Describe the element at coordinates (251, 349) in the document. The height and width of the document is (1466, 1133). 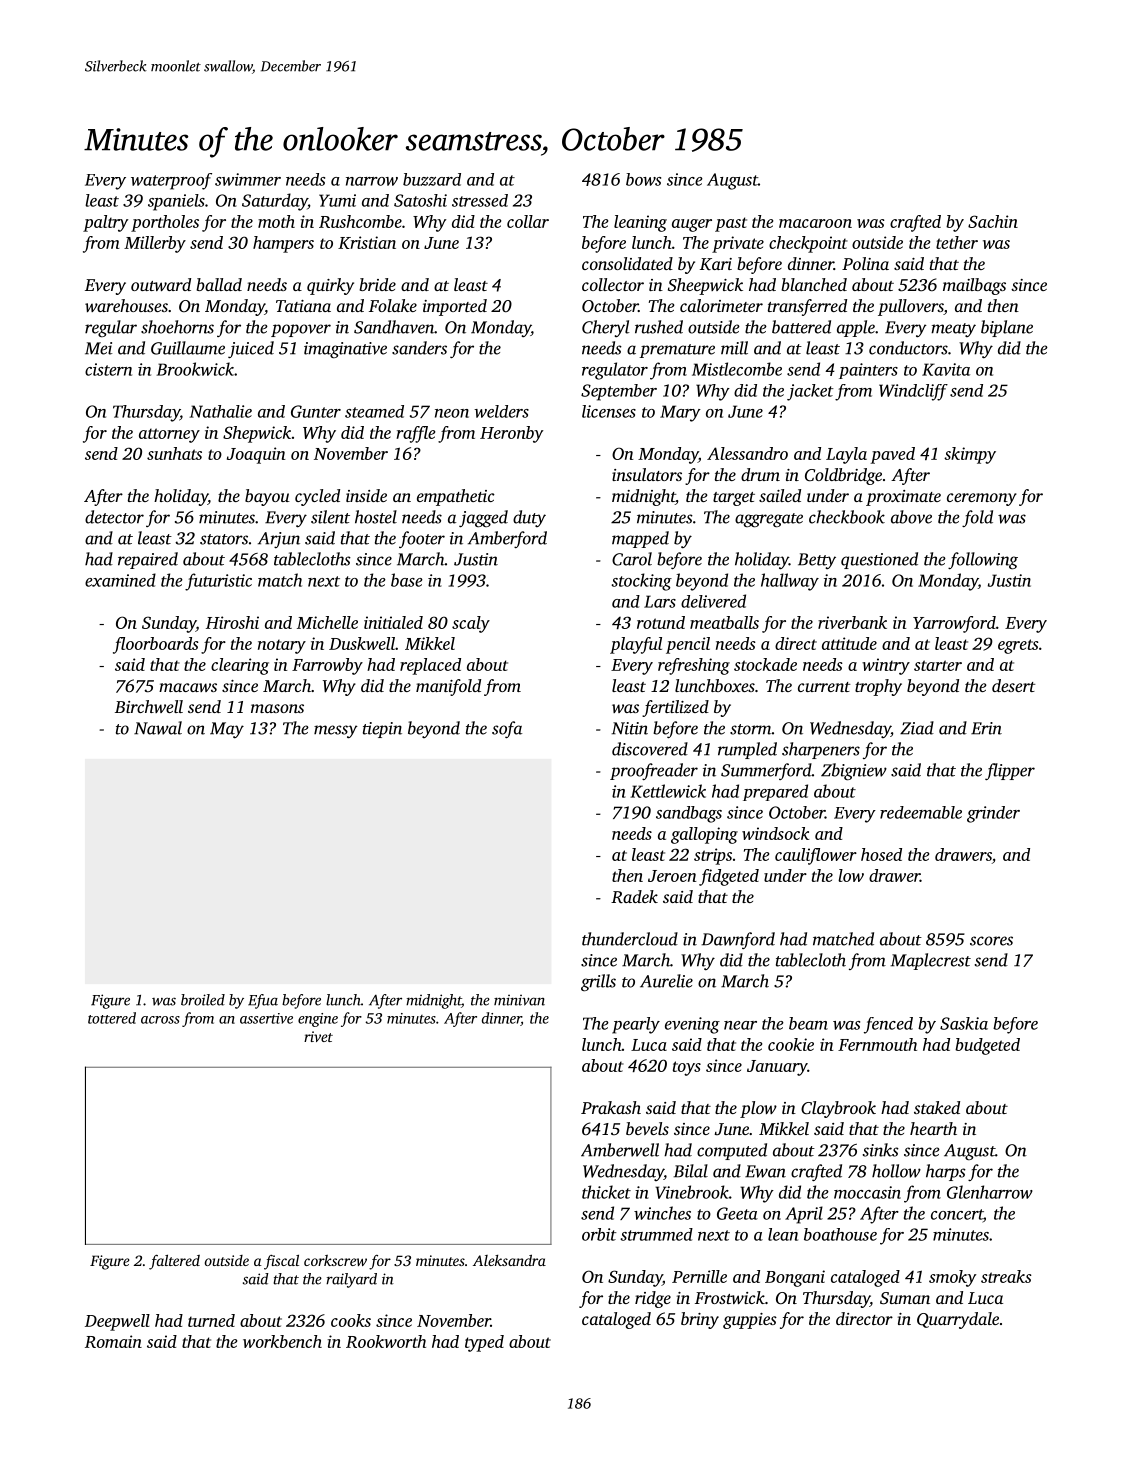
I see `juiced` at that location.
